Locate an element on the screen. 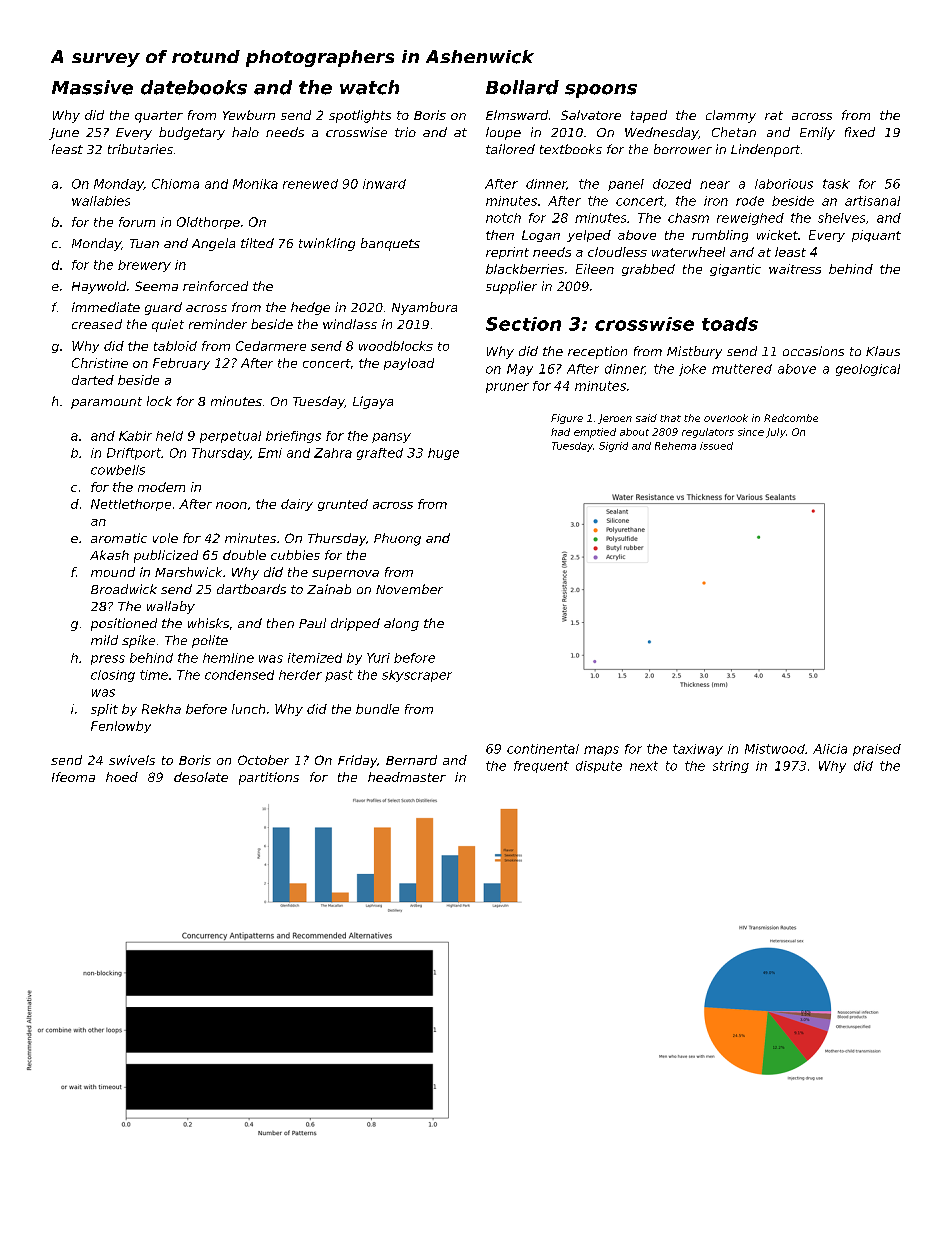  inward is located at coordinates (384, 184).
